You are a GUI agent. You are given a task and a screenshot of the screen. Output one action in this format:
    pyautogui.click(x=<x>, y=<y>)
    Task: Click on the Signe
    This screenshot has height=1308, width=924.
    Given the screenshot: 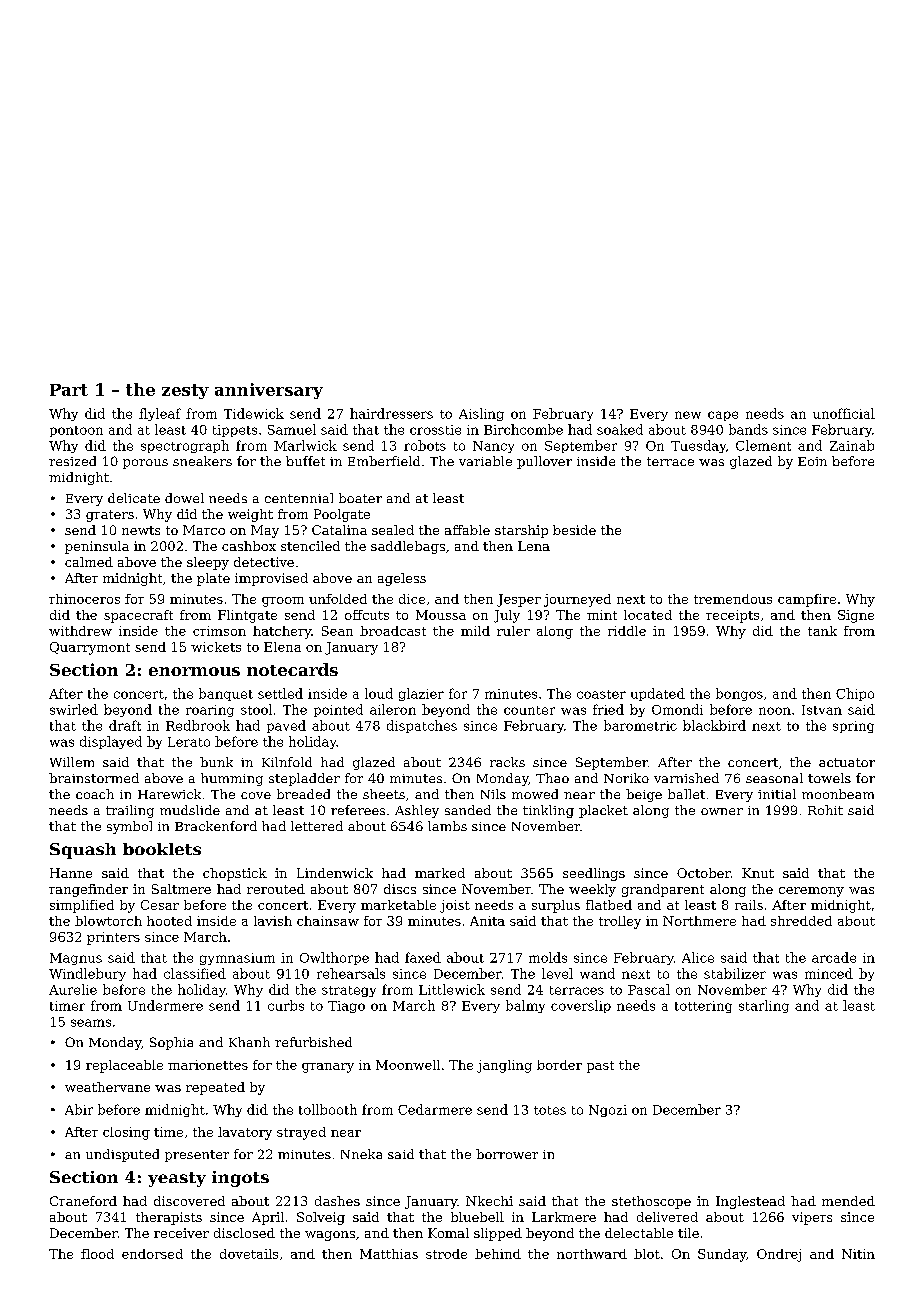 What is the action you would take?
    pyautogui.click(x=856, y=616)
